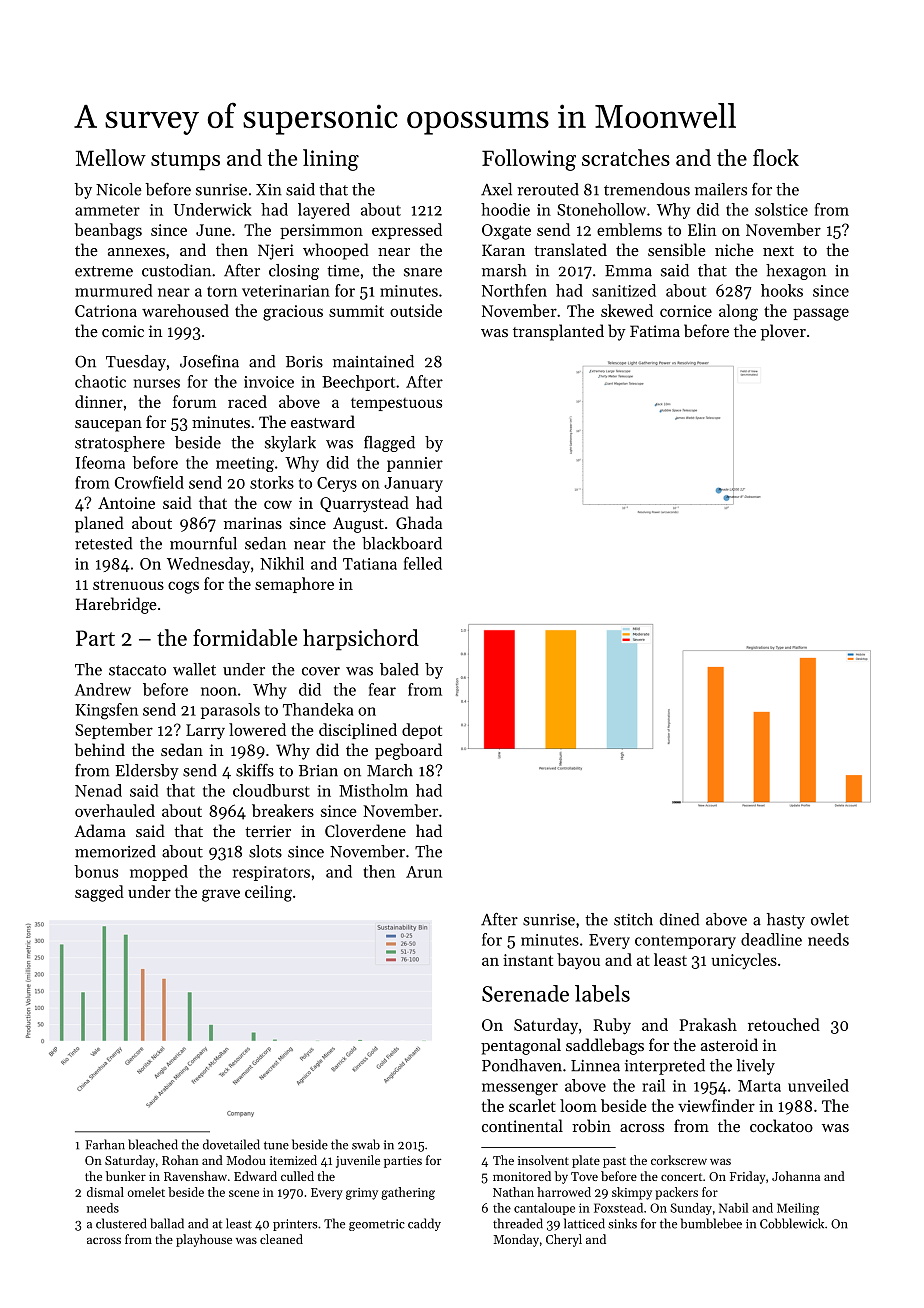  Describe the element at coordinates (99, 893) in the image. I see `sagged` at that location.
